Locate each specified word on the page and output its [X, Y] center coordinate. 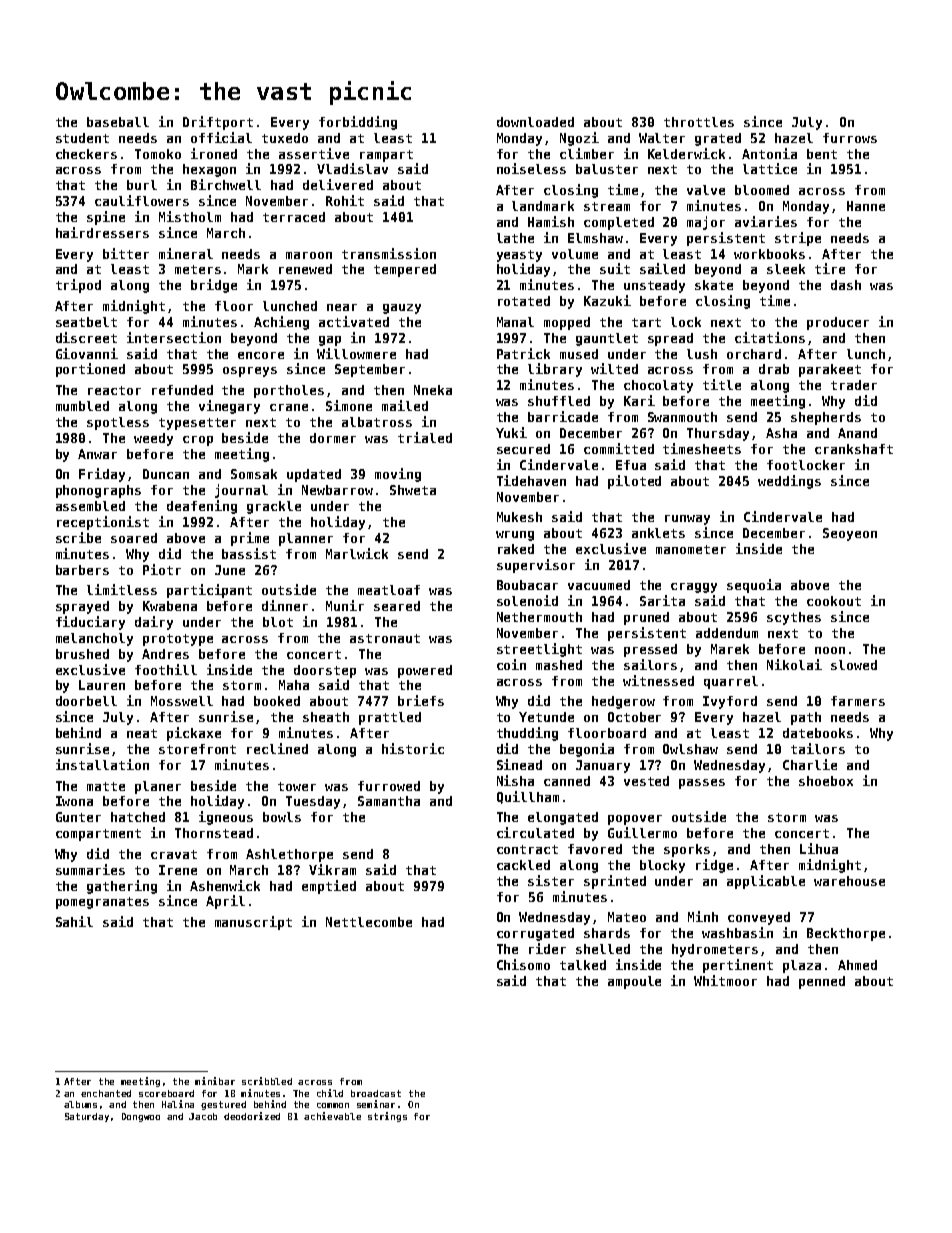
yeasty [519, 256]
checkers [86, 154]
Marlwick [357, 553]
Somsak [254, 474]
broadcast [376, 1093]
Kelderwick [686, 153]
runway [687, 520]
